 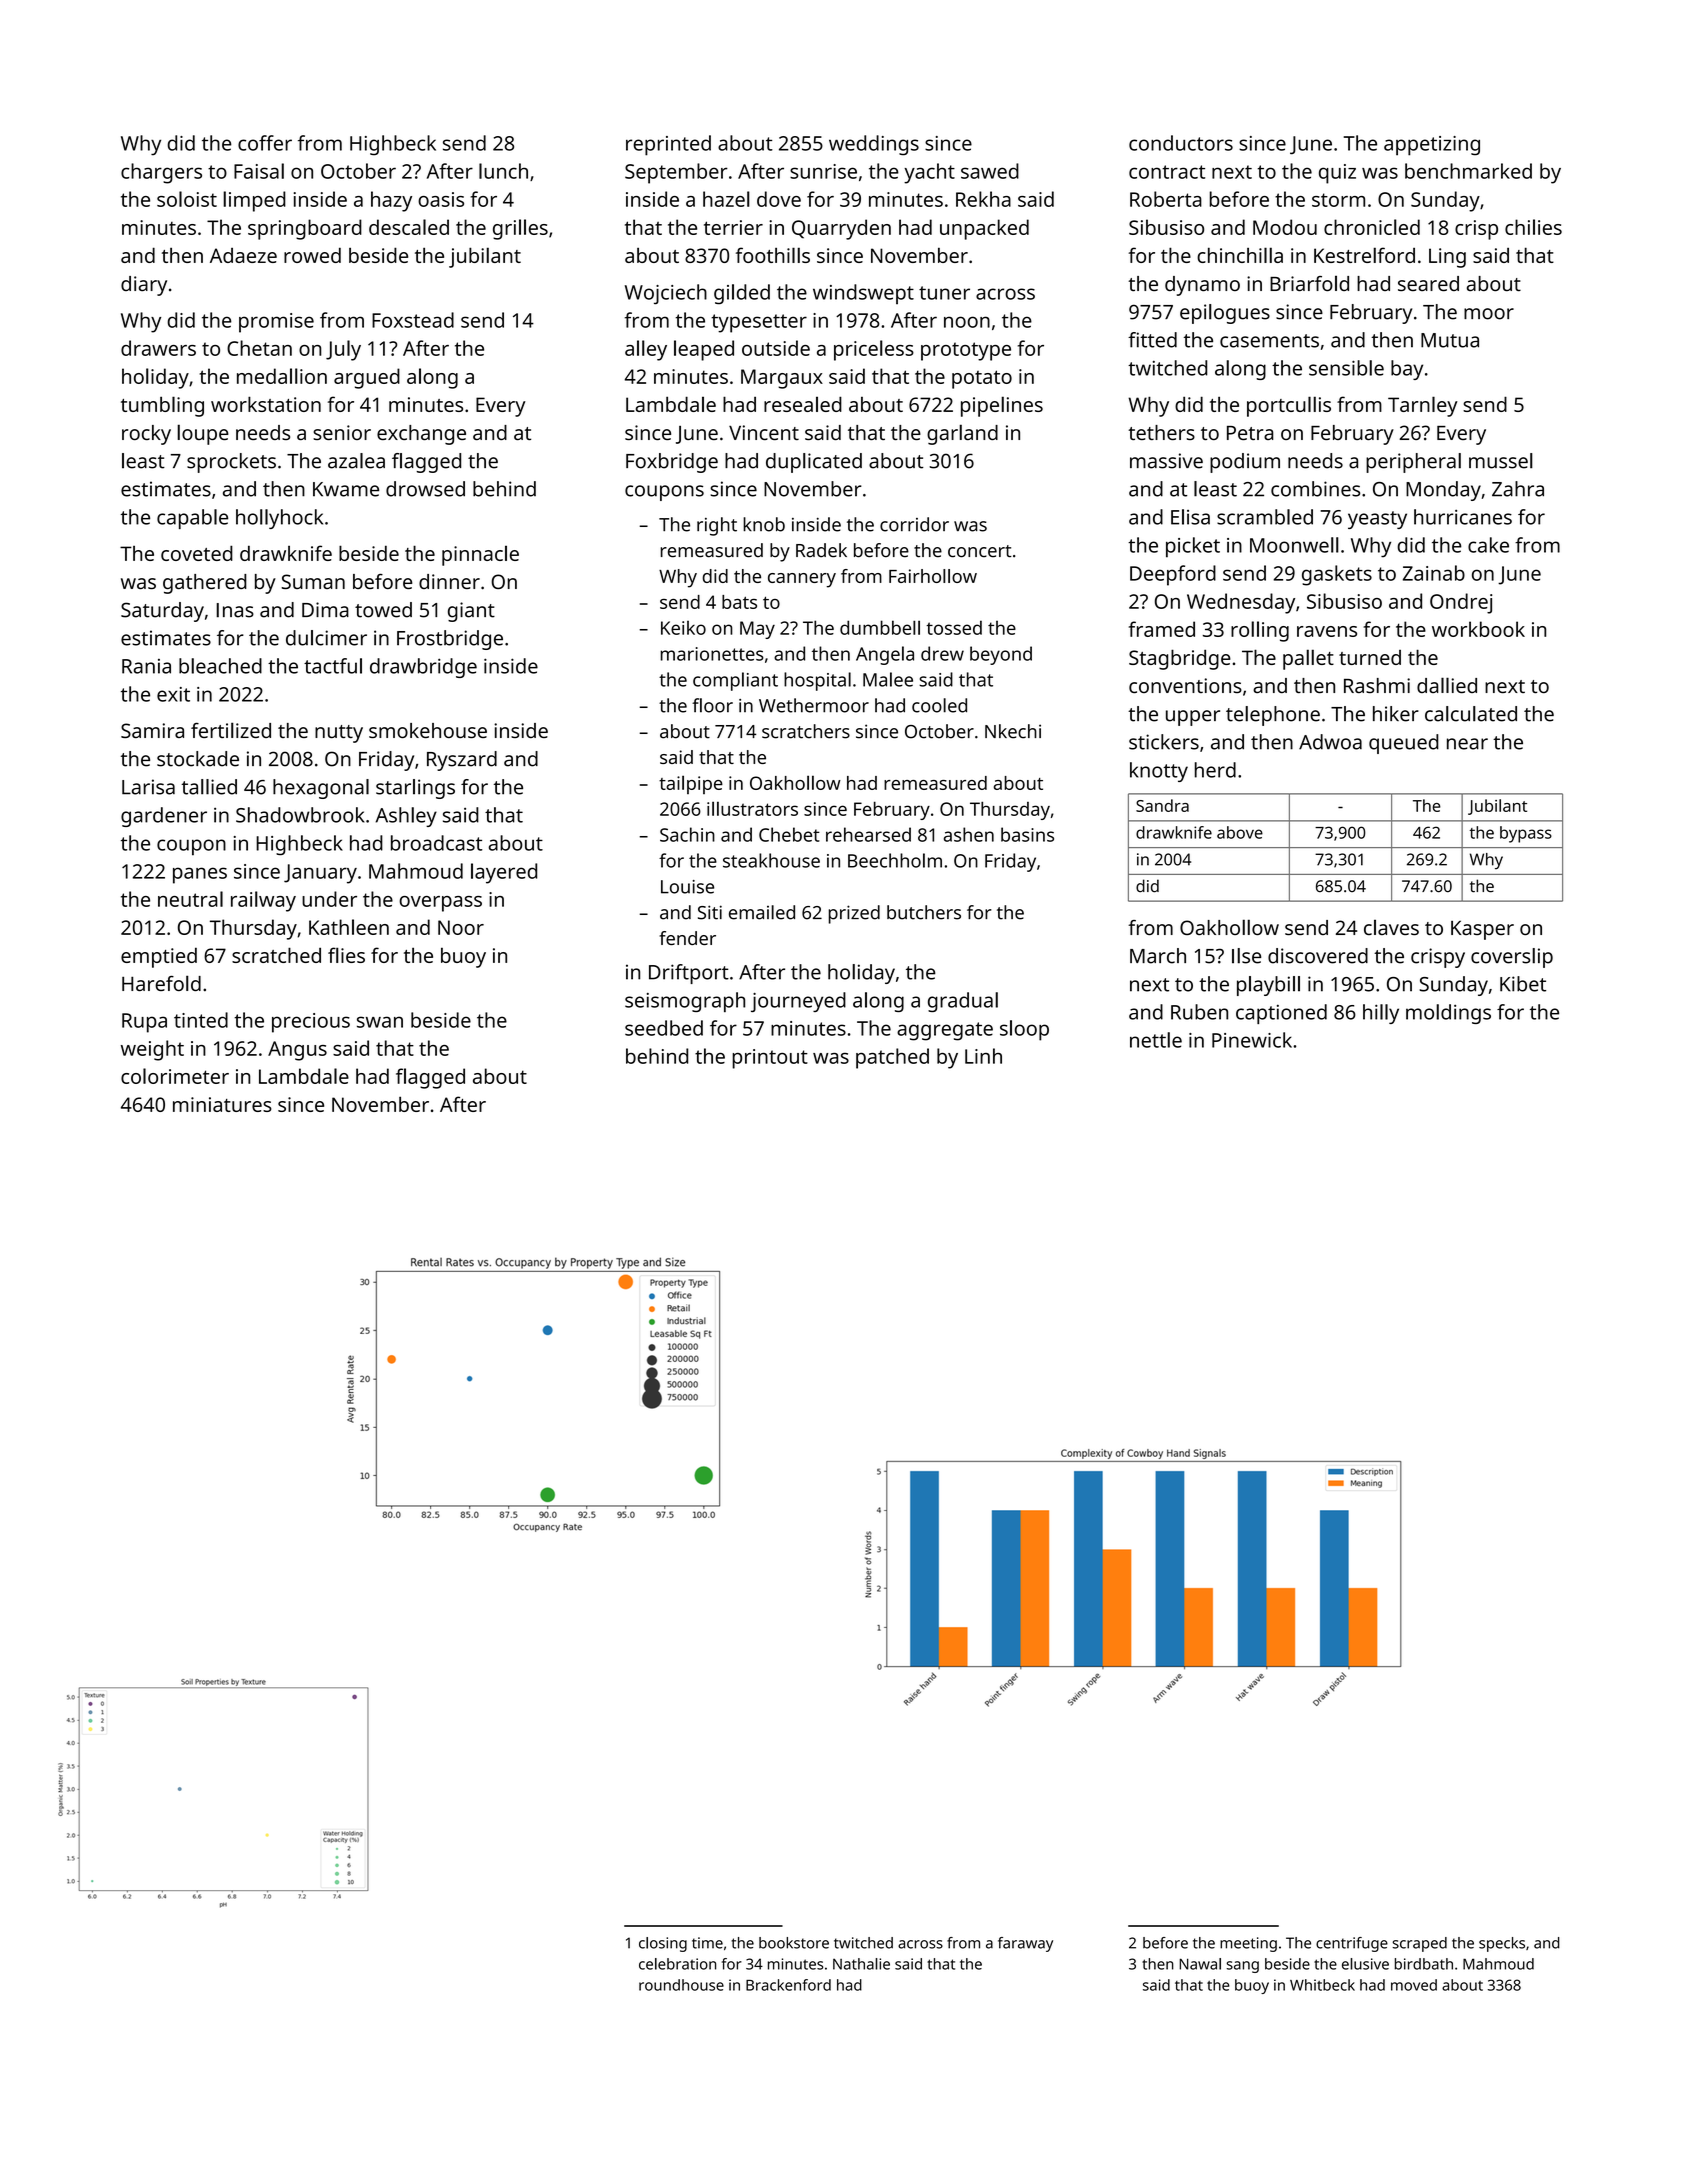 What do you see at coordinates (1240, 832) in the image?
I see `above` at bounding box center [1240, 832].
